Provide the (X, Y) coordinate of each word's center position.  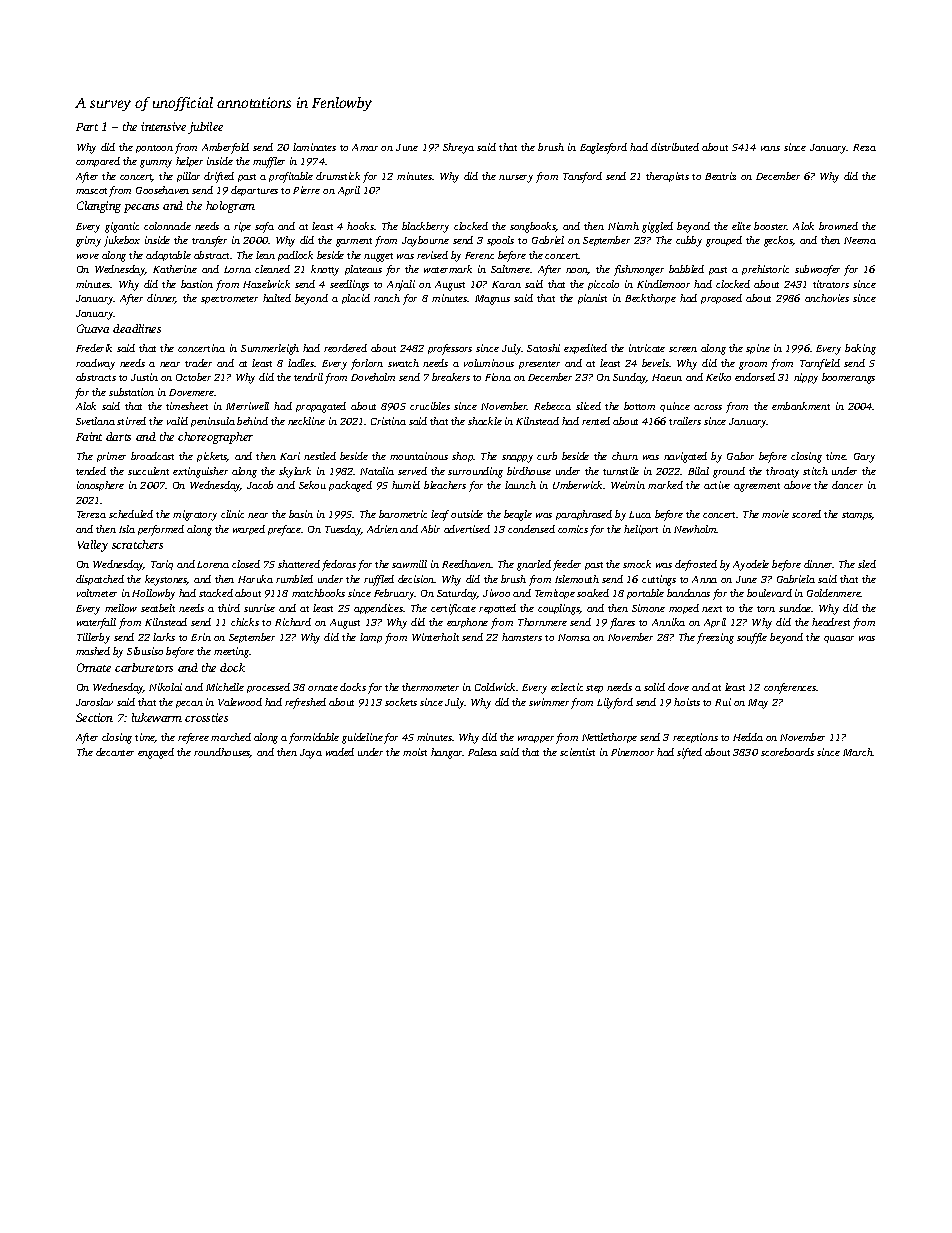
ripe (242, 227)
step (594, 689)
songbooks (533, 227)
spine (758, 349)
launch (520, 485)
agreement (757, 487)
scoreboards (787, 752)
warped (249, 530)
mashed (93, 651)
